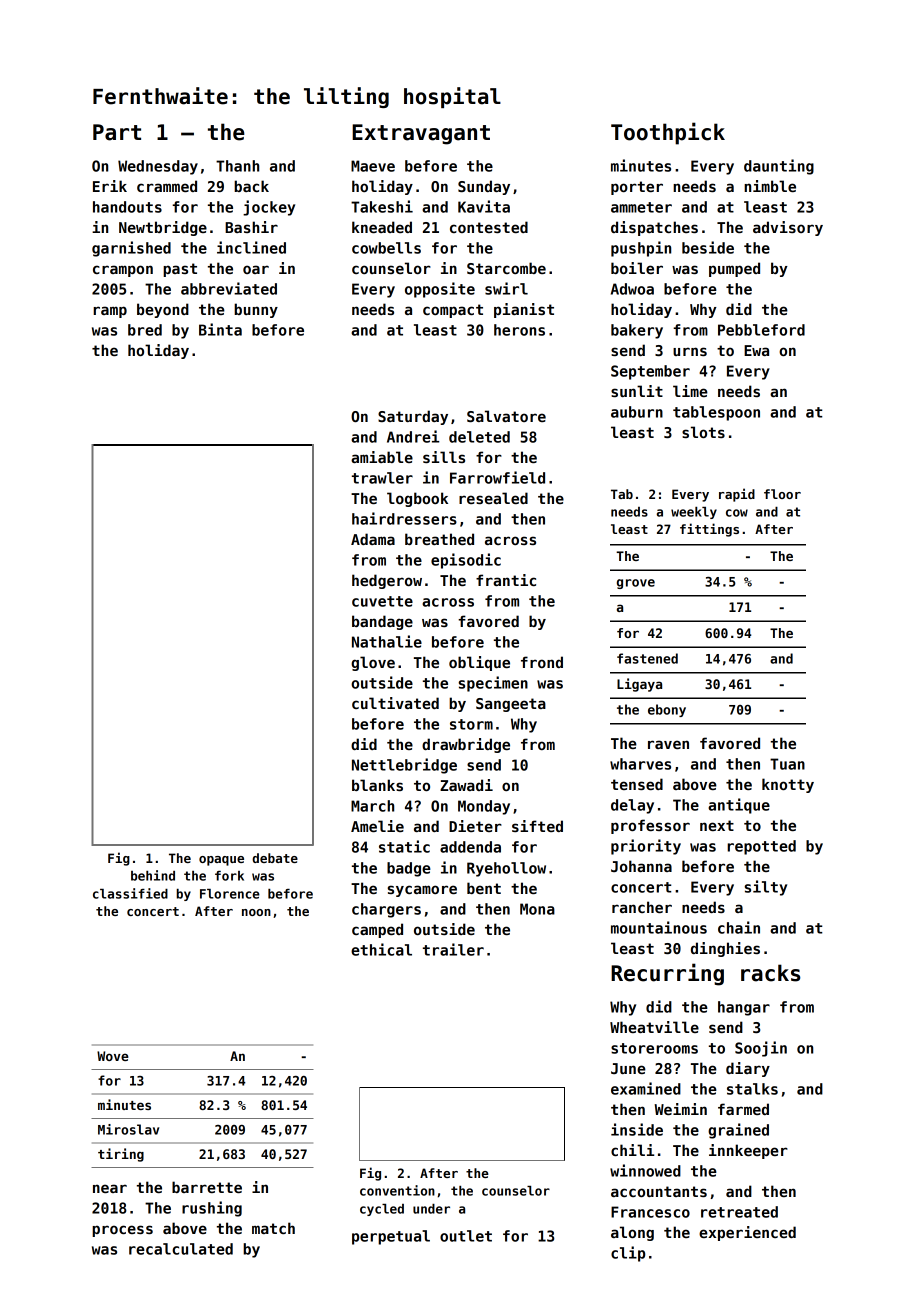 Image resolution: width=924 pixels, height=1308 pixels. I want to click on badge, so click(409, 869).
